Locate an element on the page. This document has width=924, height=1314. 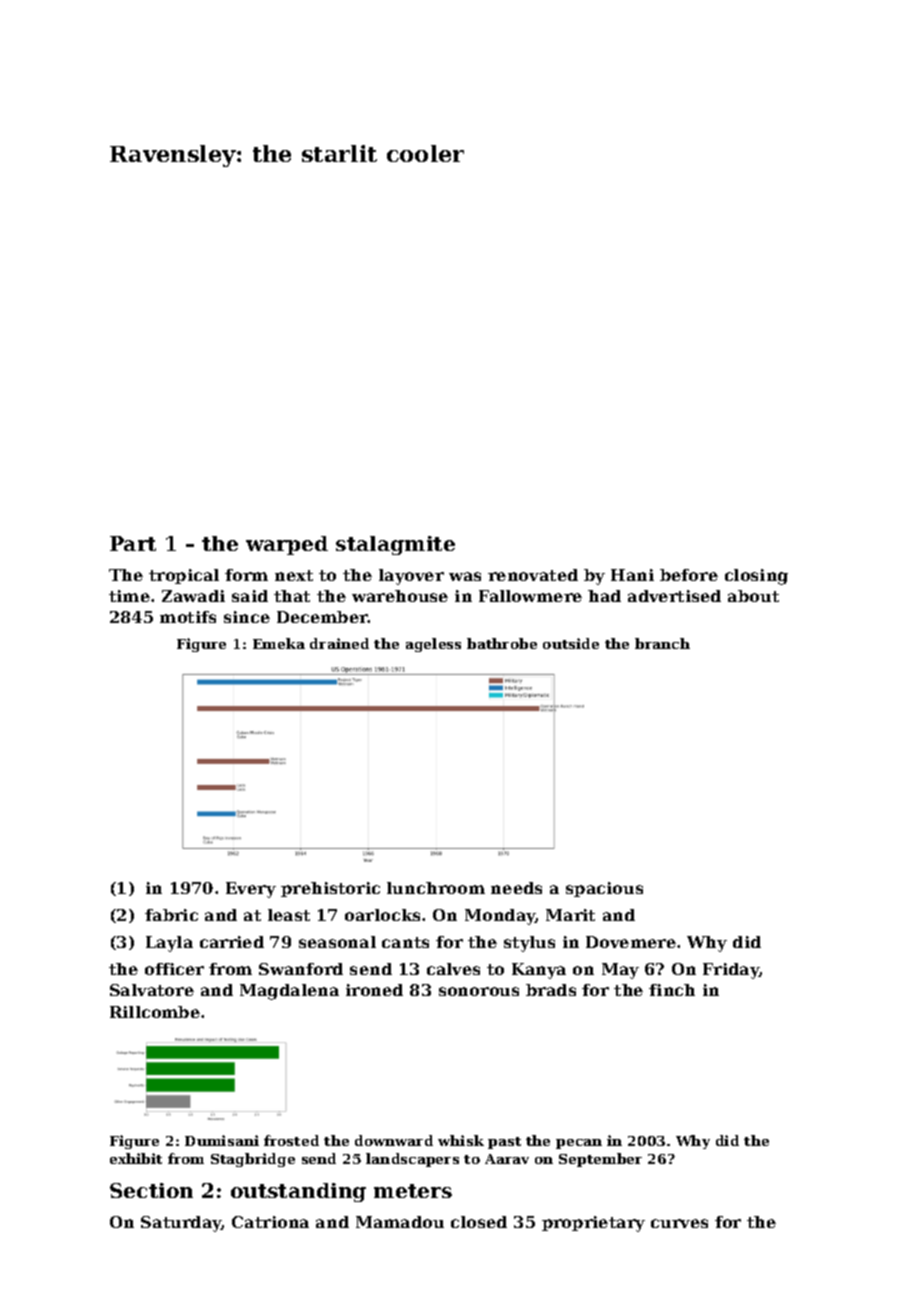
Rillcombe is located at coordinates (155, 1012).
